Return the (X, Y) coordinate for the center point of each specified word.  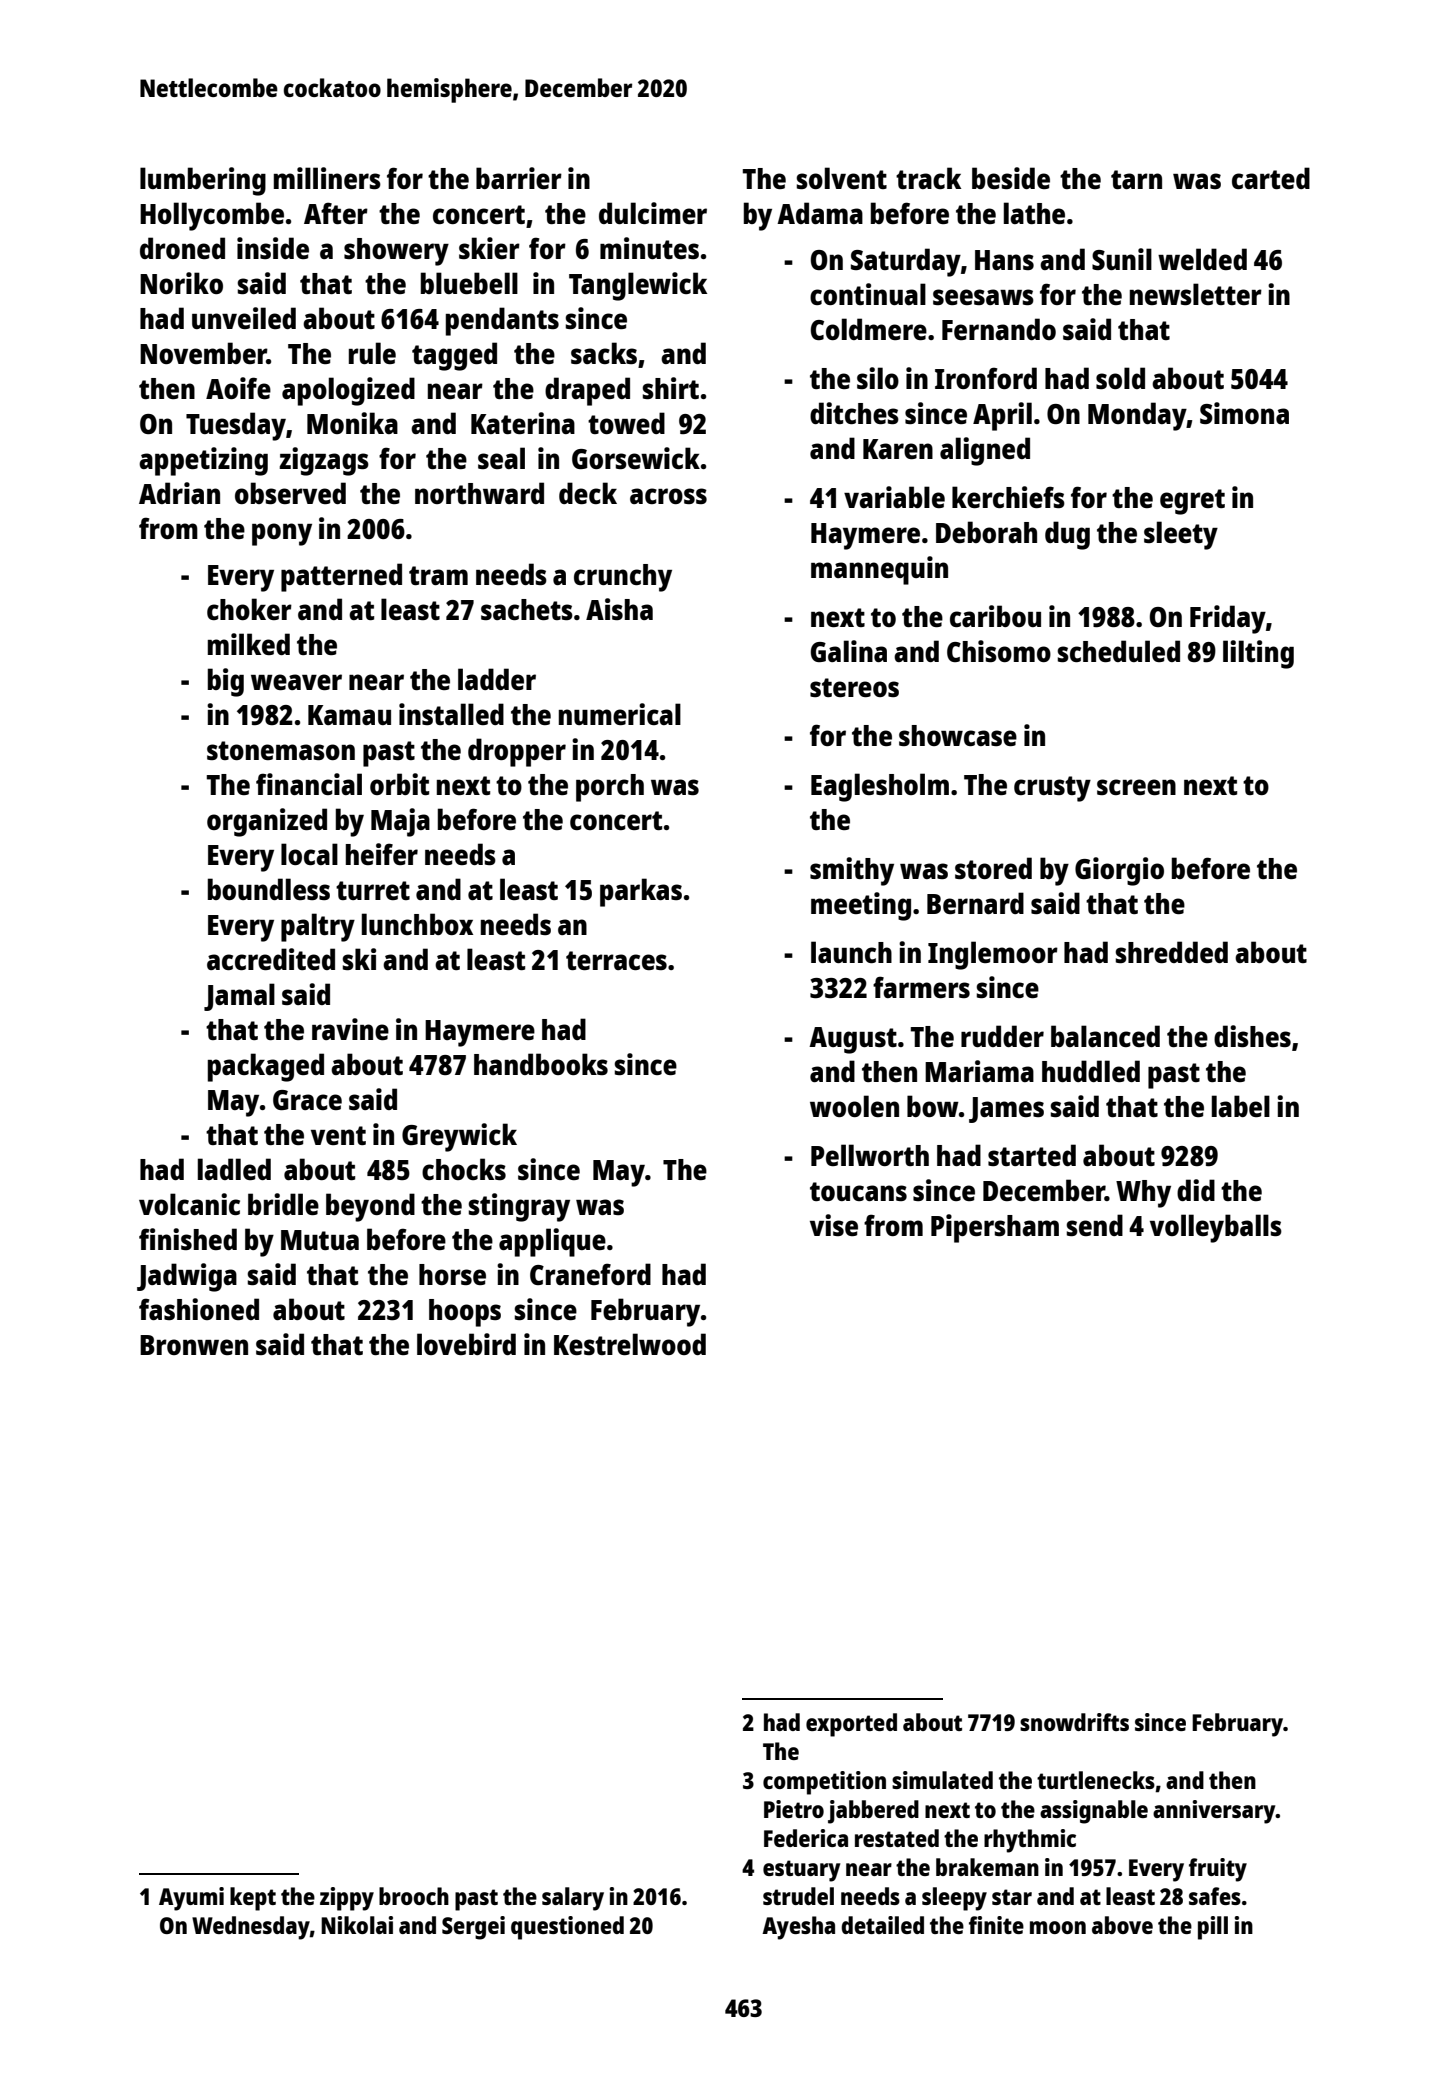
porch (610, 788)
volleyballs (1216, 1228)
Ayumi (191, 1899)
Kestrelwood (630, 1344)
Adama (820, 213)
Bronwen (194, 1345)
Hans (1004, 260)
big (226, 682)
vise (834, 1225)
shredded (1172, 952)
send (1095, 1225)
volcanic (189, 1204)
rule (372, 353)
